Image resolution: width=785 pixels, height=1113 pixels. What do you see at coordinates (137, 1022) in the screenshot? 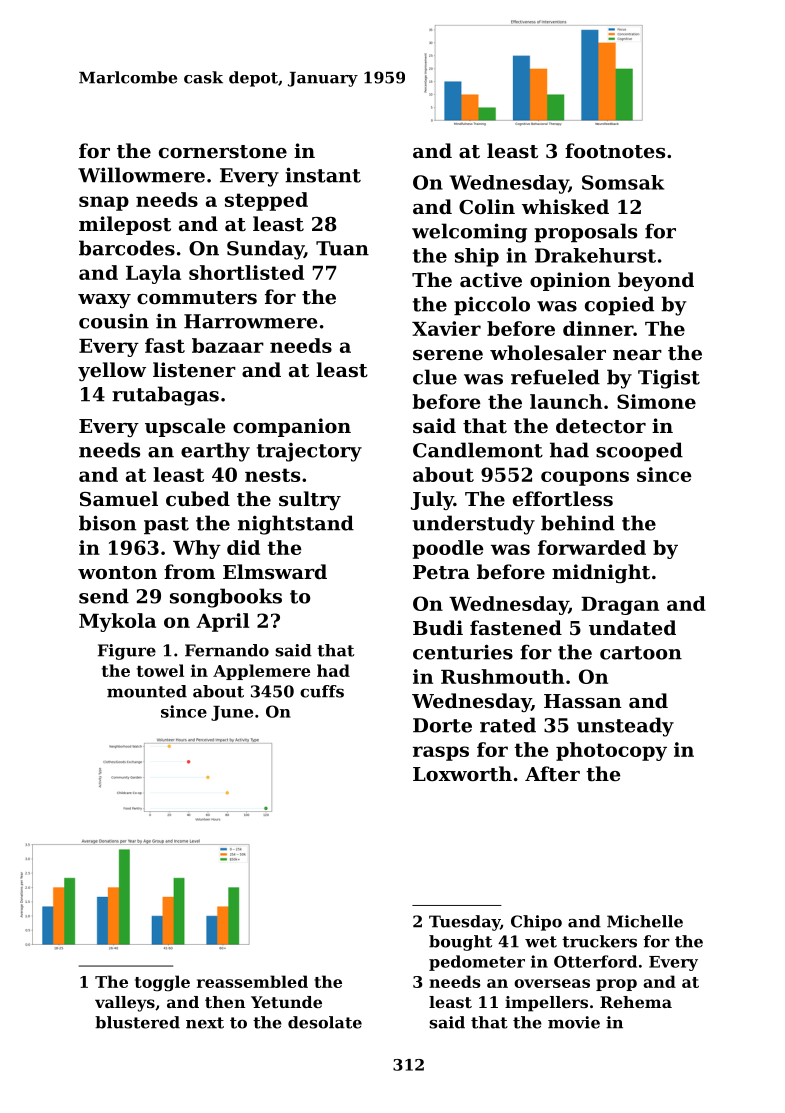
I see `blustered` at bounding box center [137, 1022].
